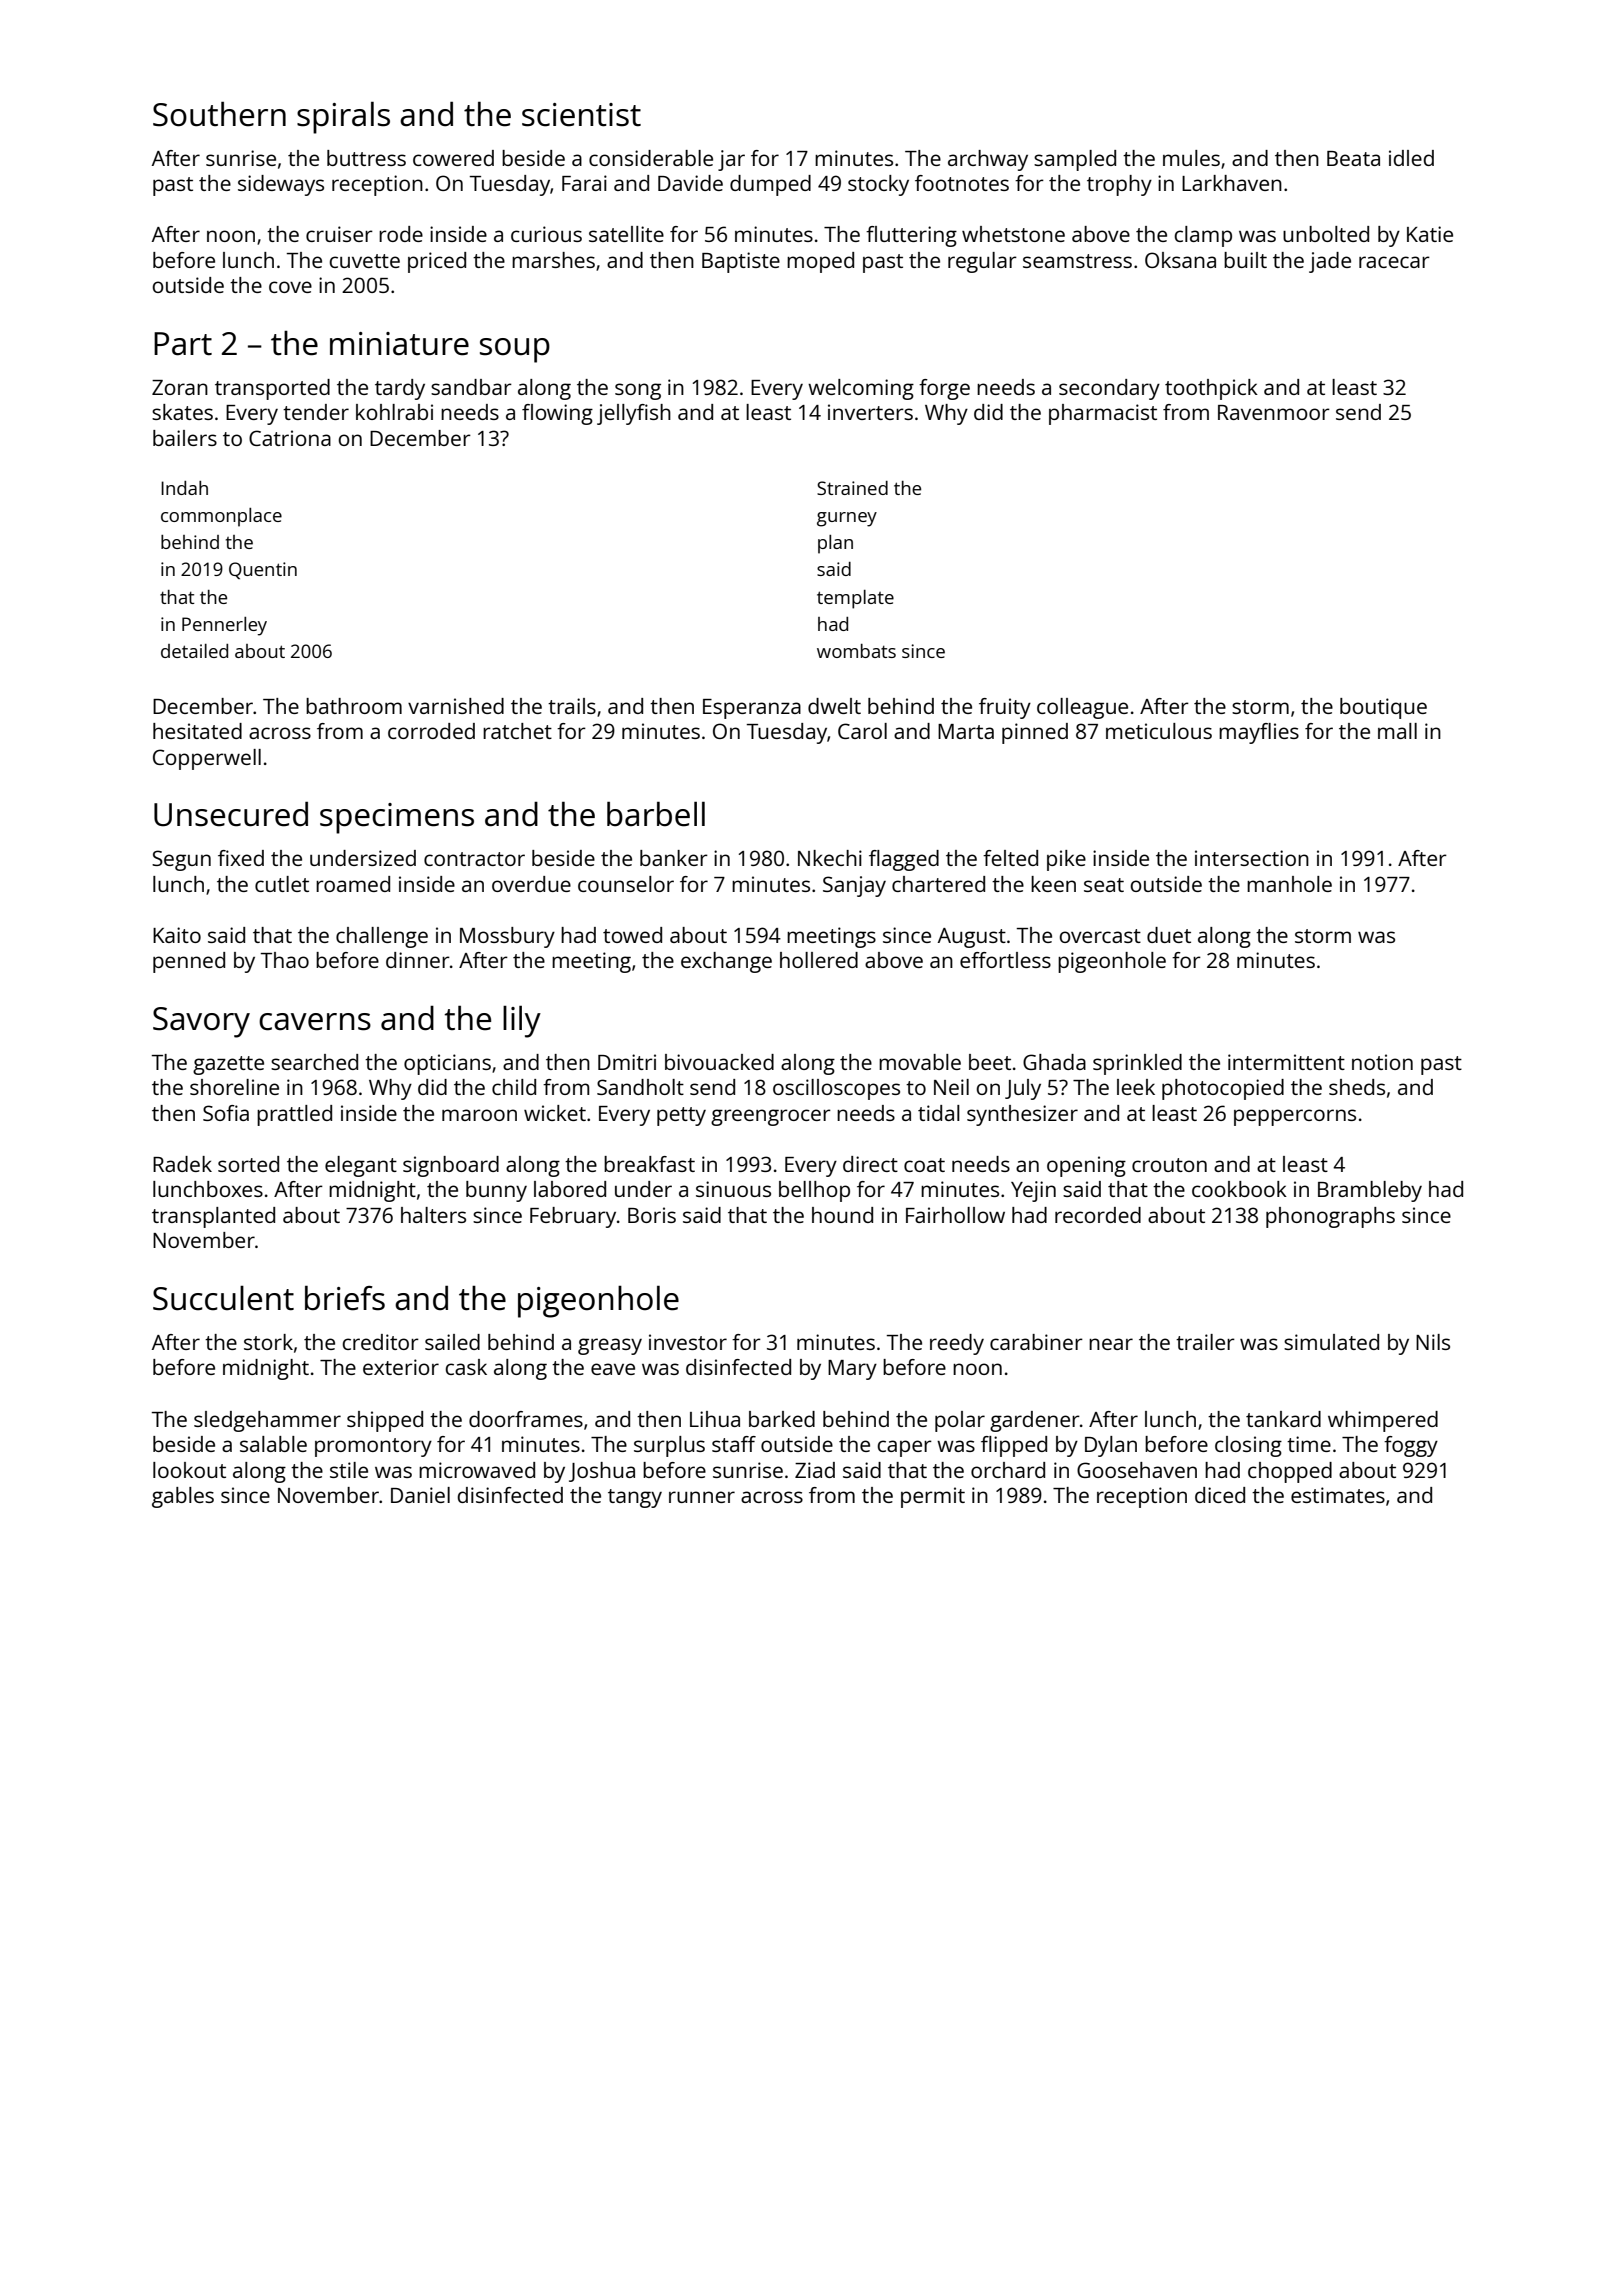 The height and width of the screenshot is (2292, 1620). I want to click on Sofia, so click(226, 1113).
